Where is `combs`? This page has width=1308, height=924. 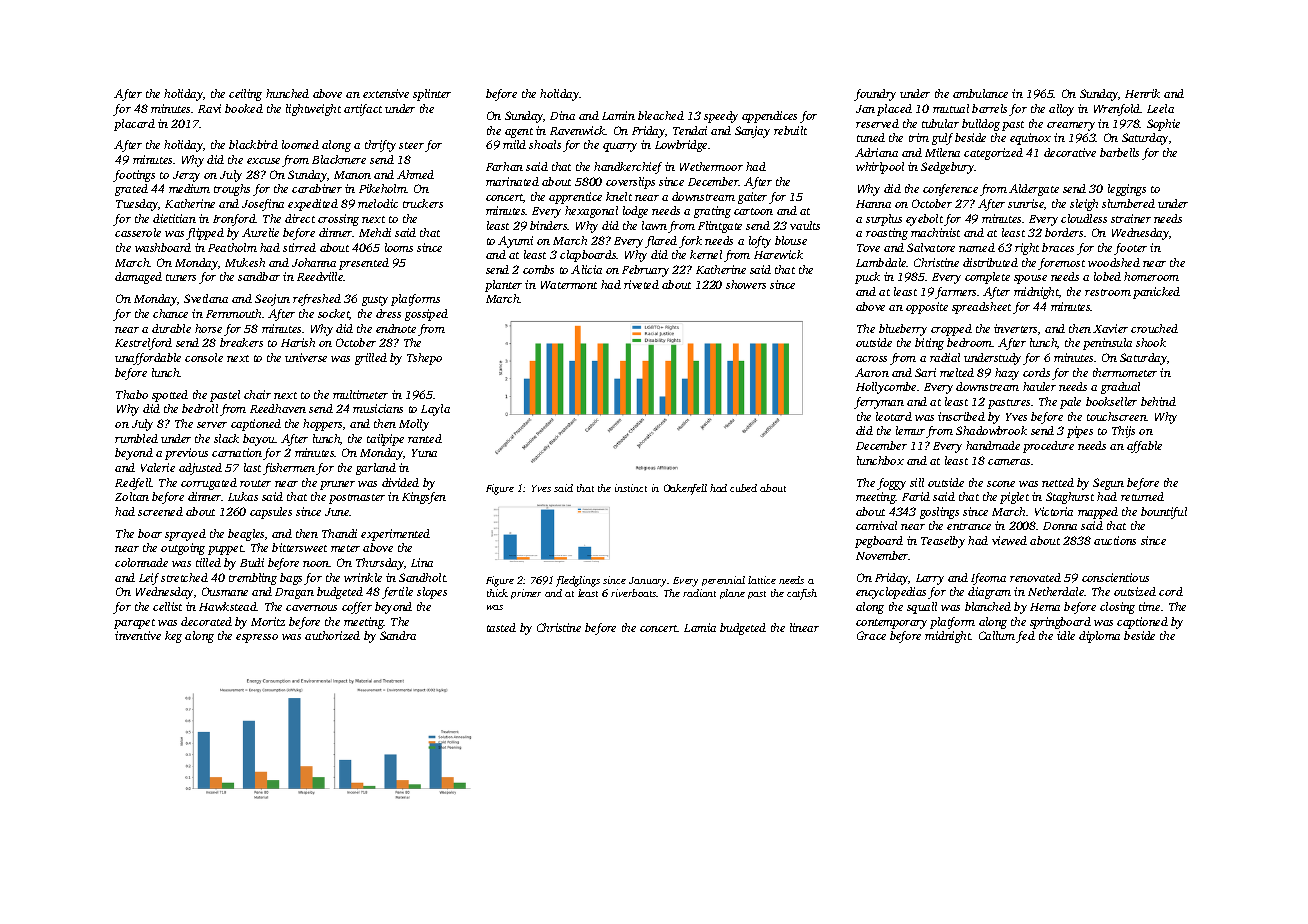
combs is located at coordinates (538, 269).
